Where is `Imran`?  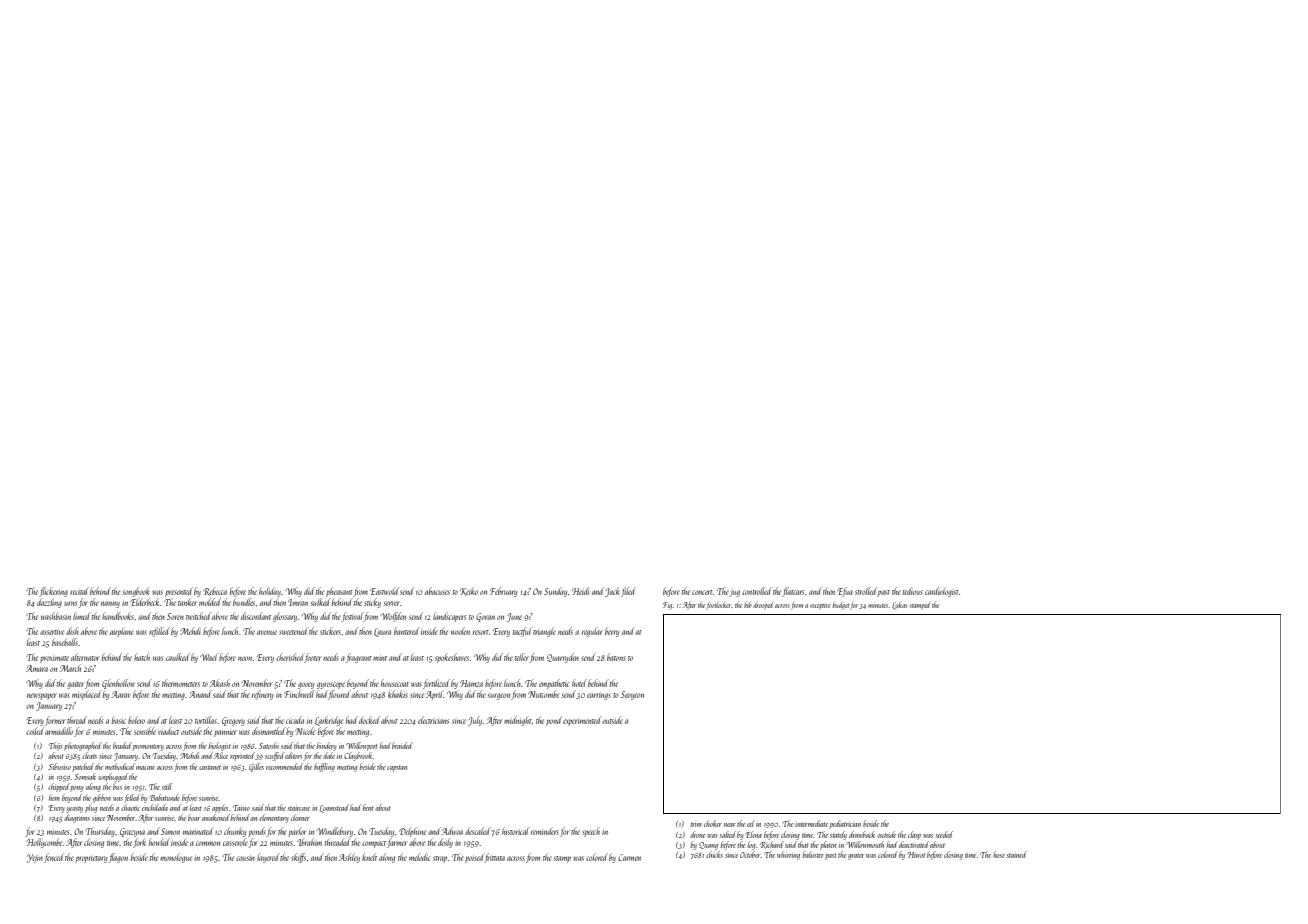 Imran is located at coordinates (298, 602).
